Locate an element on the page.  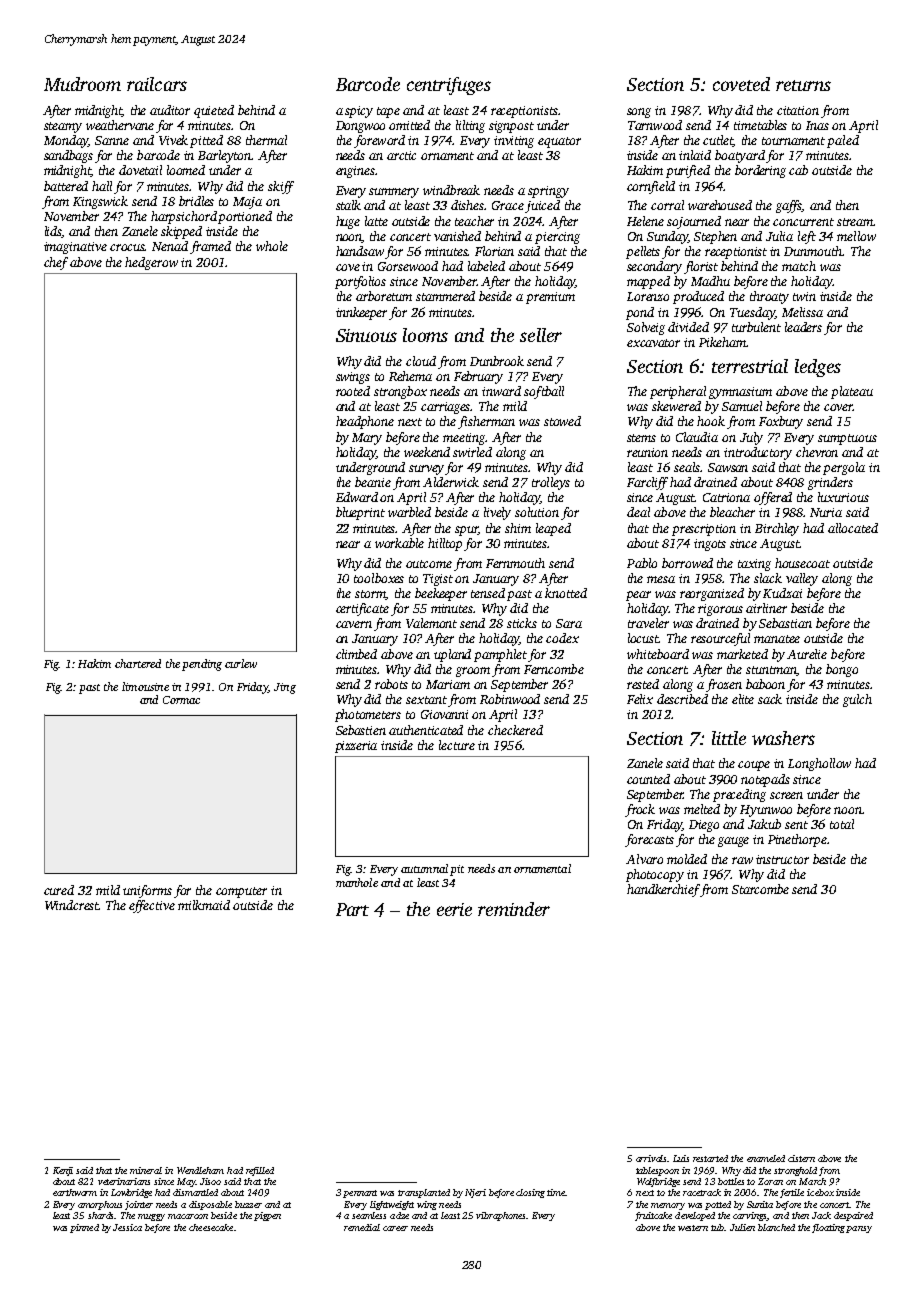
limousine is located at coordinates (145, 686).
